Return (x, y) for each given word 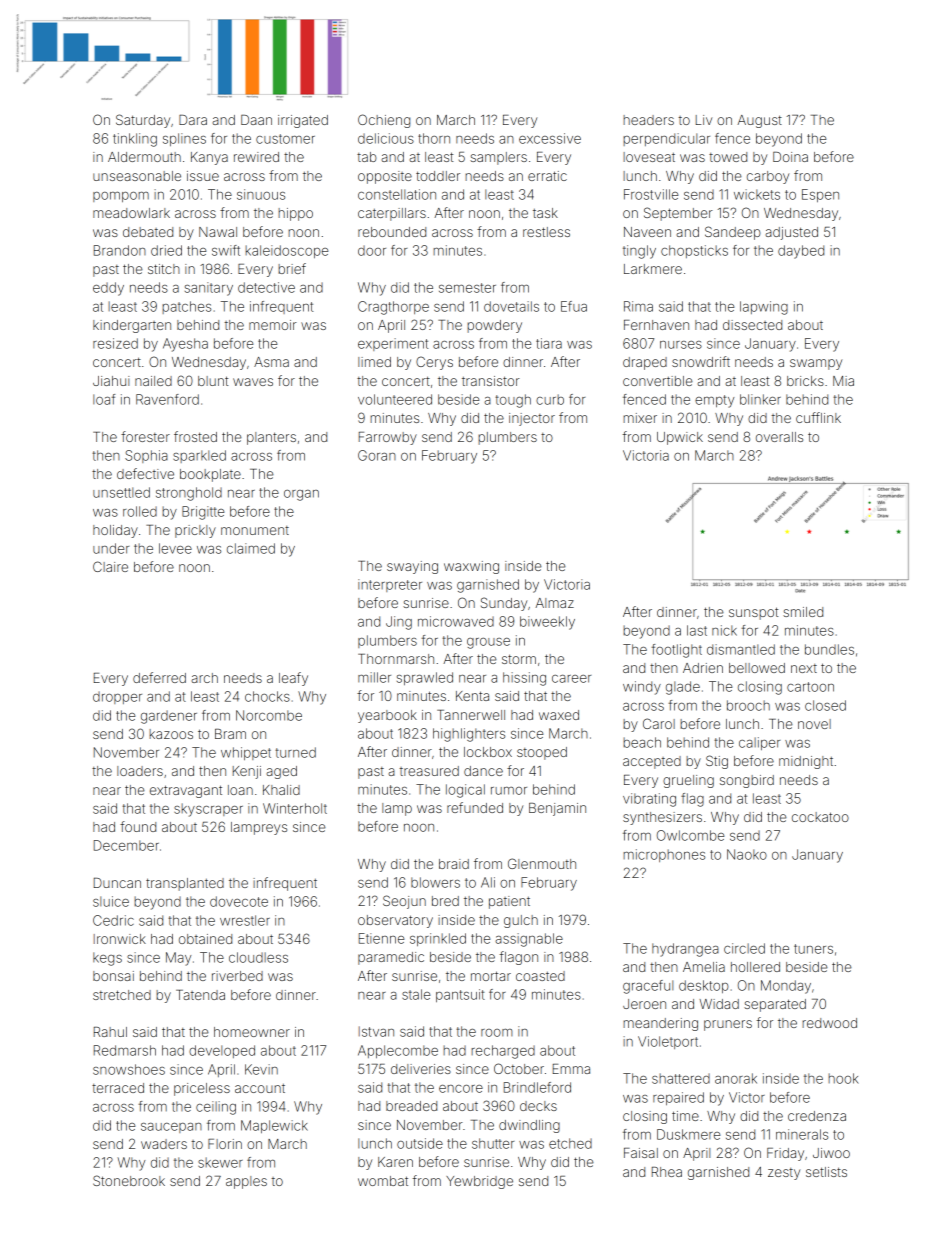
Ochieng (384, 121)
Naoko (747, 854)
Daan (256, 120)
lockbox (488, 752)
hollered (755, 967)
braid (454, 864)
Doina (790, 157)
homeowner (252, 1032)
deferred (159, 677)
